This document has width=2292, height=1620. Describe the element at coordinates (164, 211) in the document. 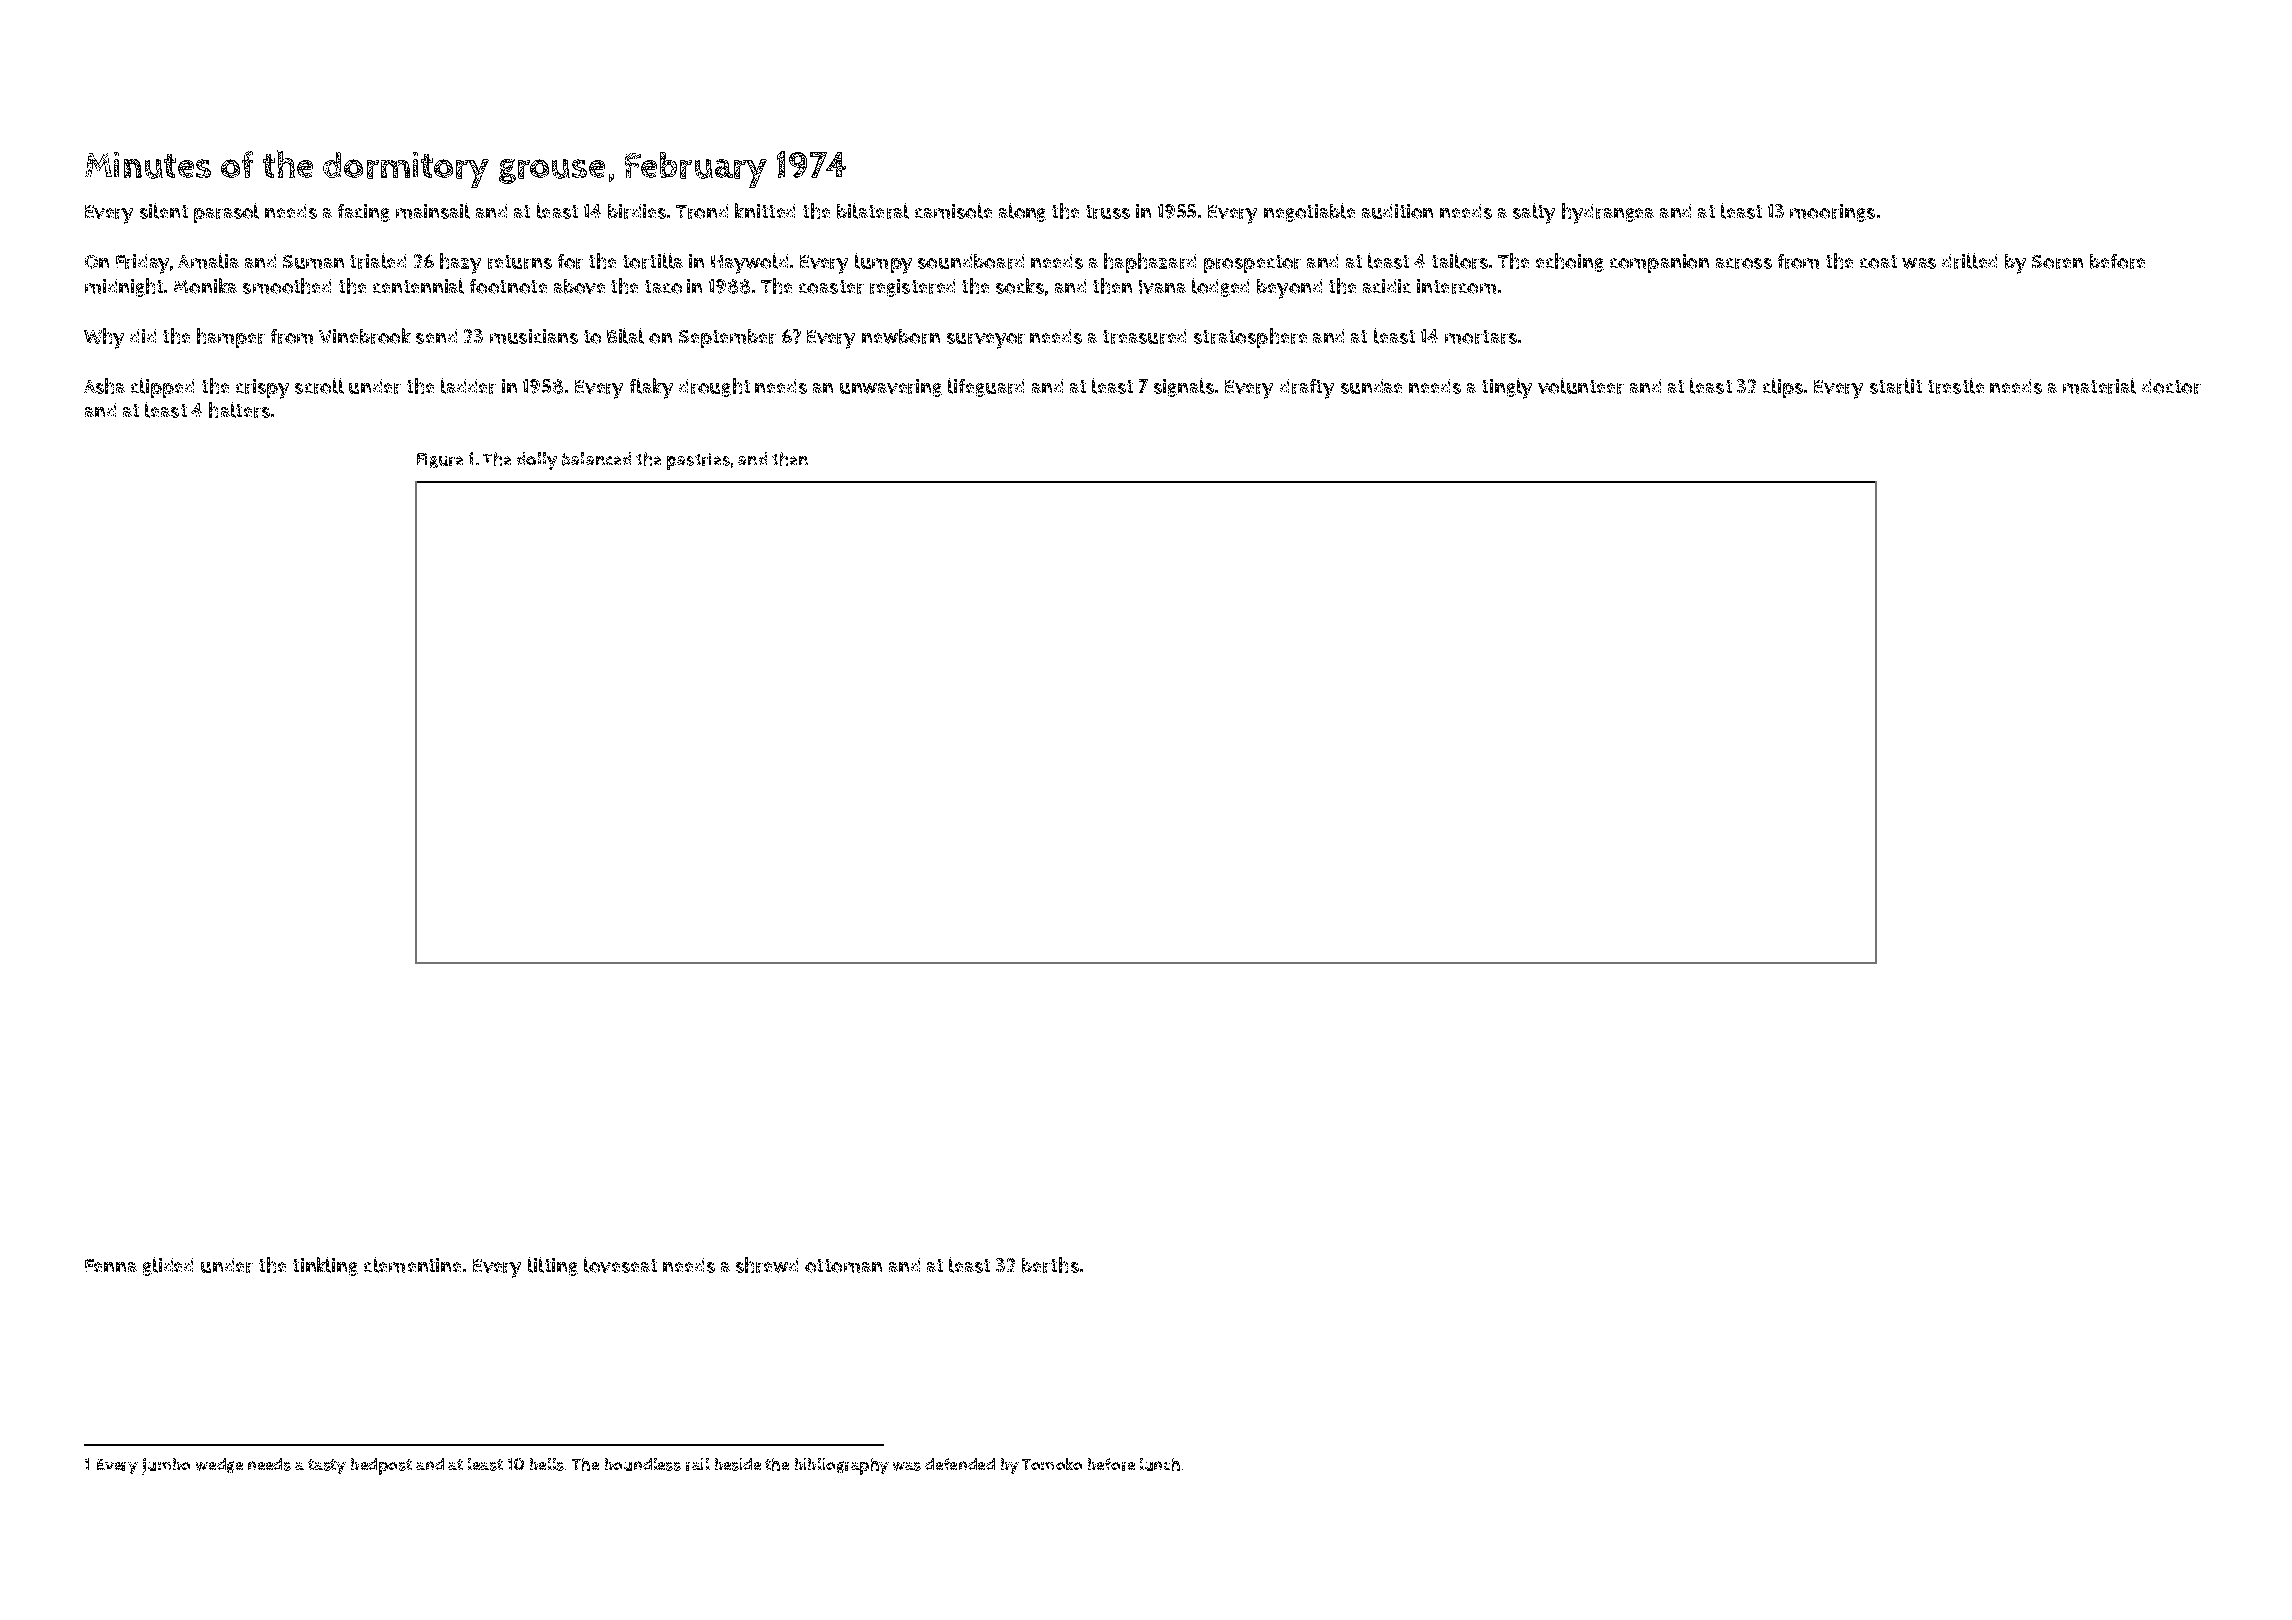

I see `silent` at that location.
